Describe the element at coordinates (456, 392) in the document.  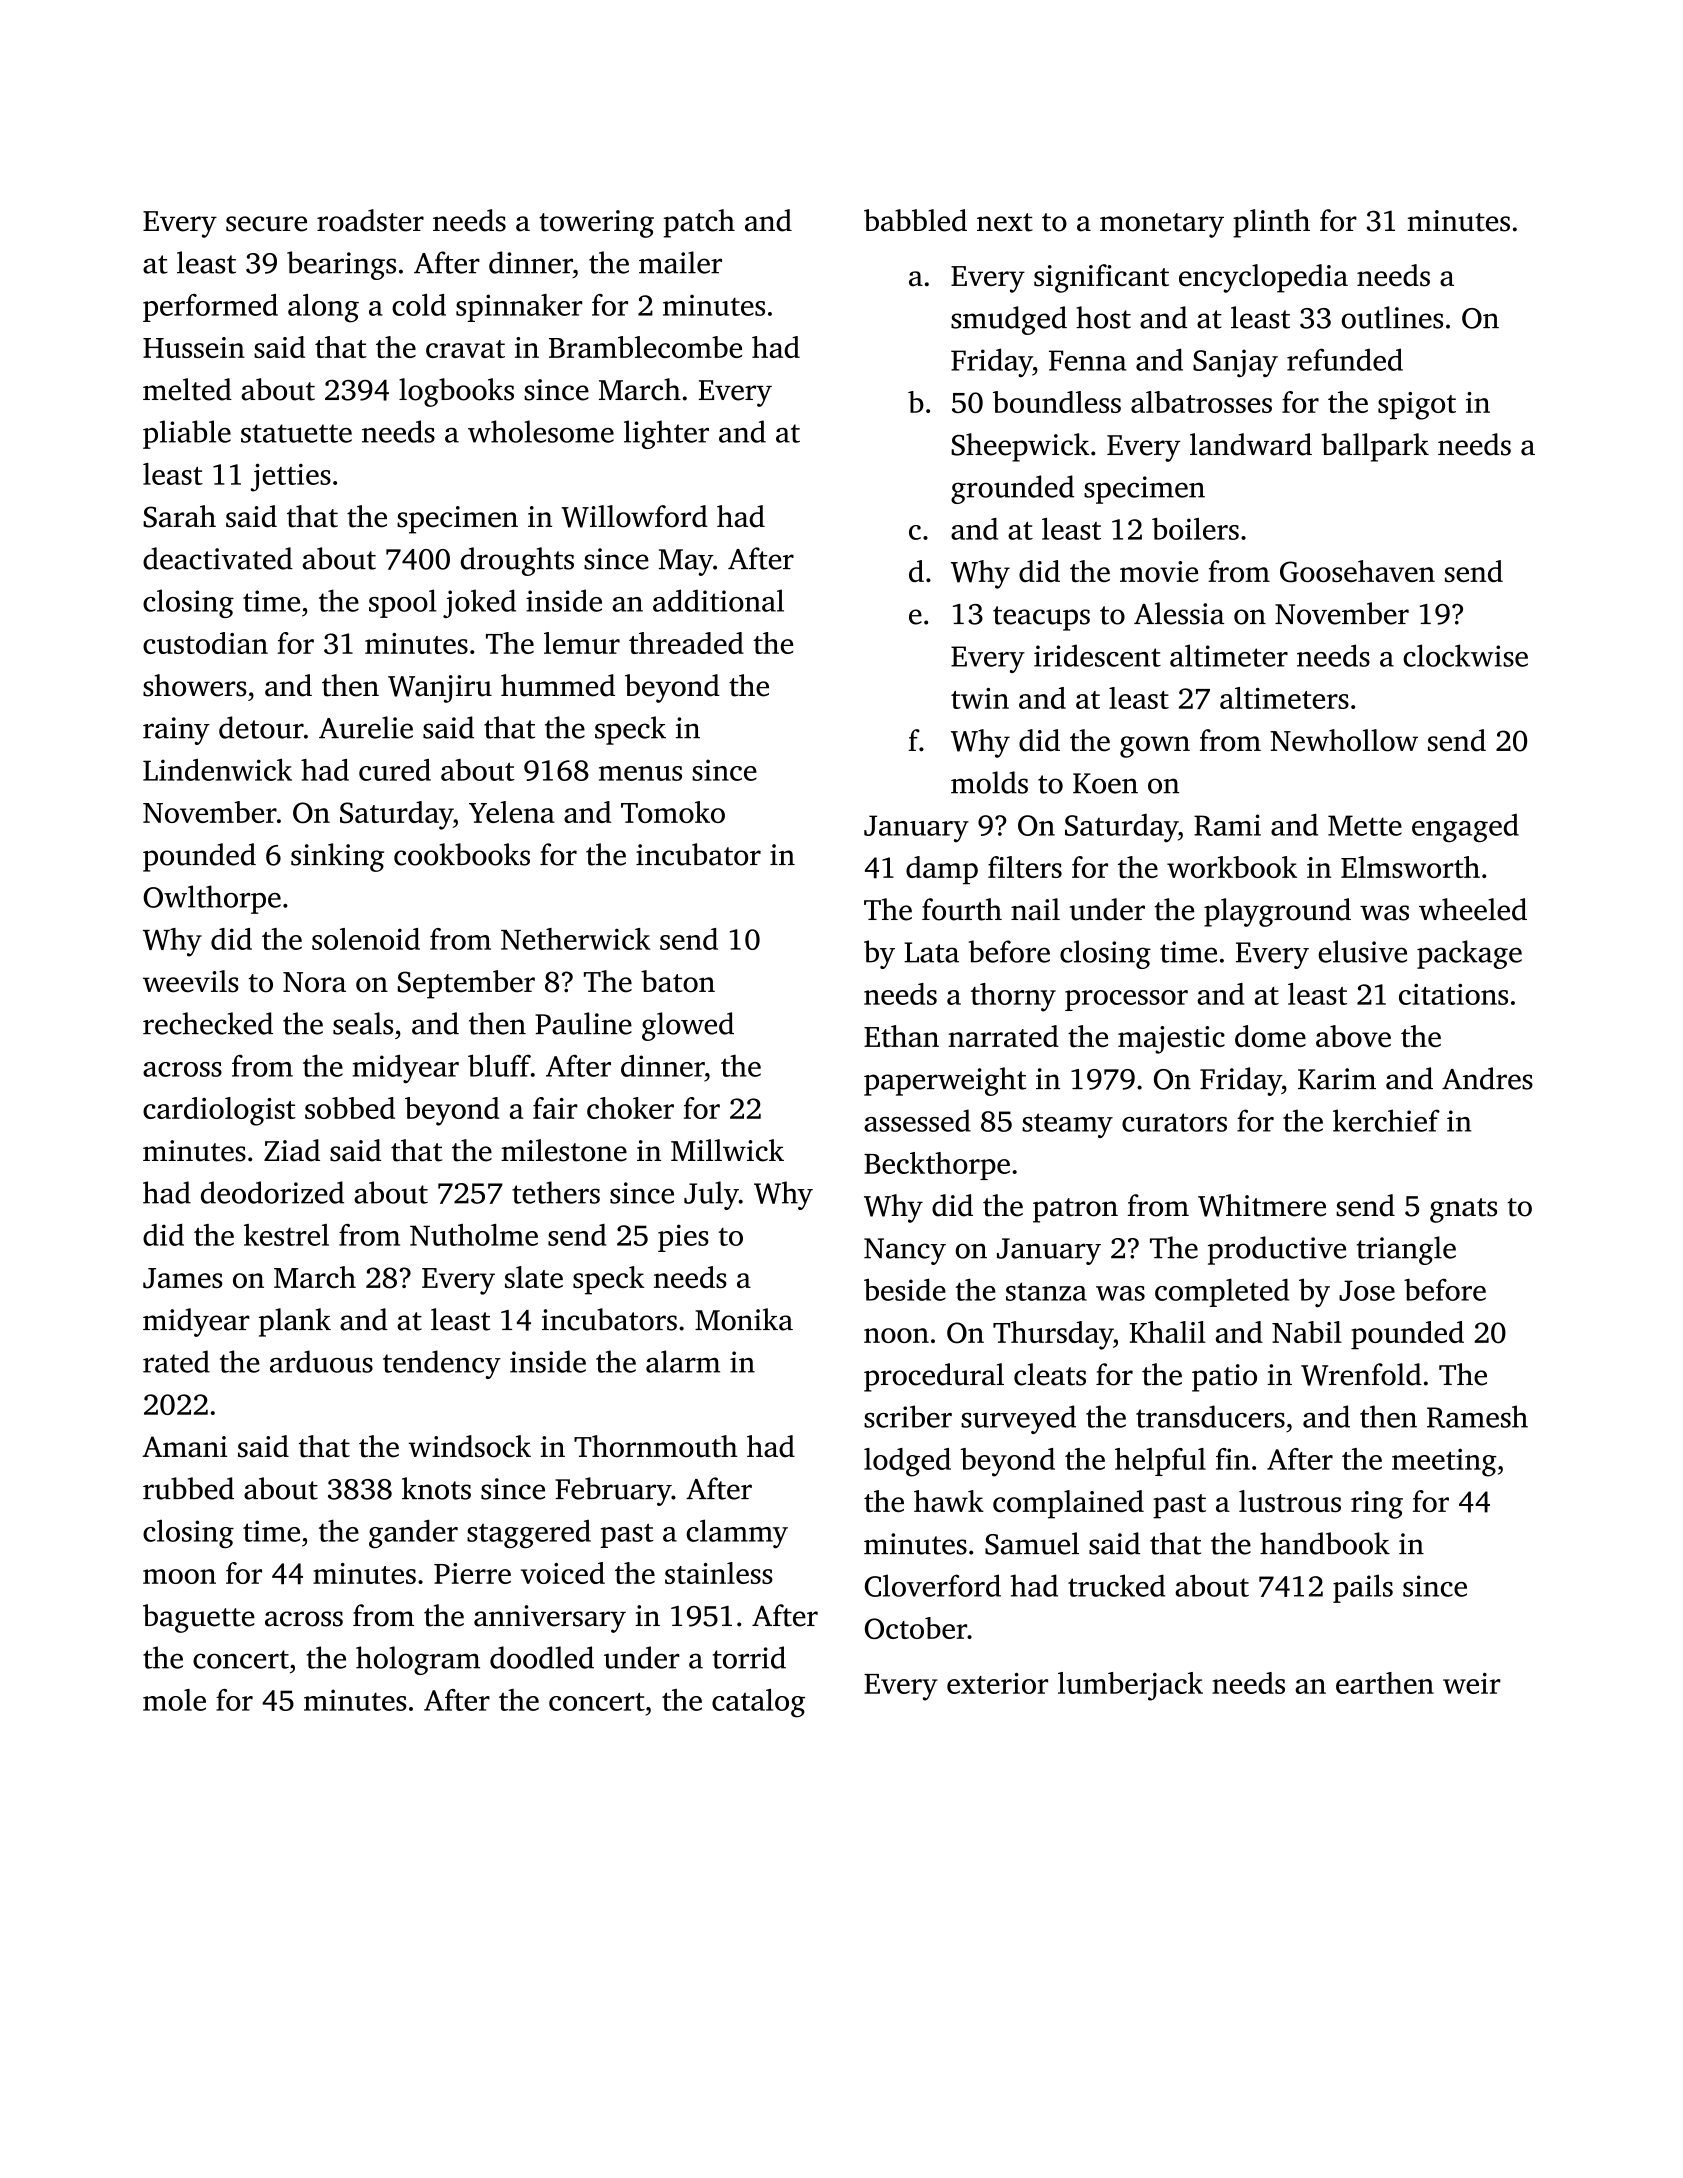
I see `logbooks` at that location.
